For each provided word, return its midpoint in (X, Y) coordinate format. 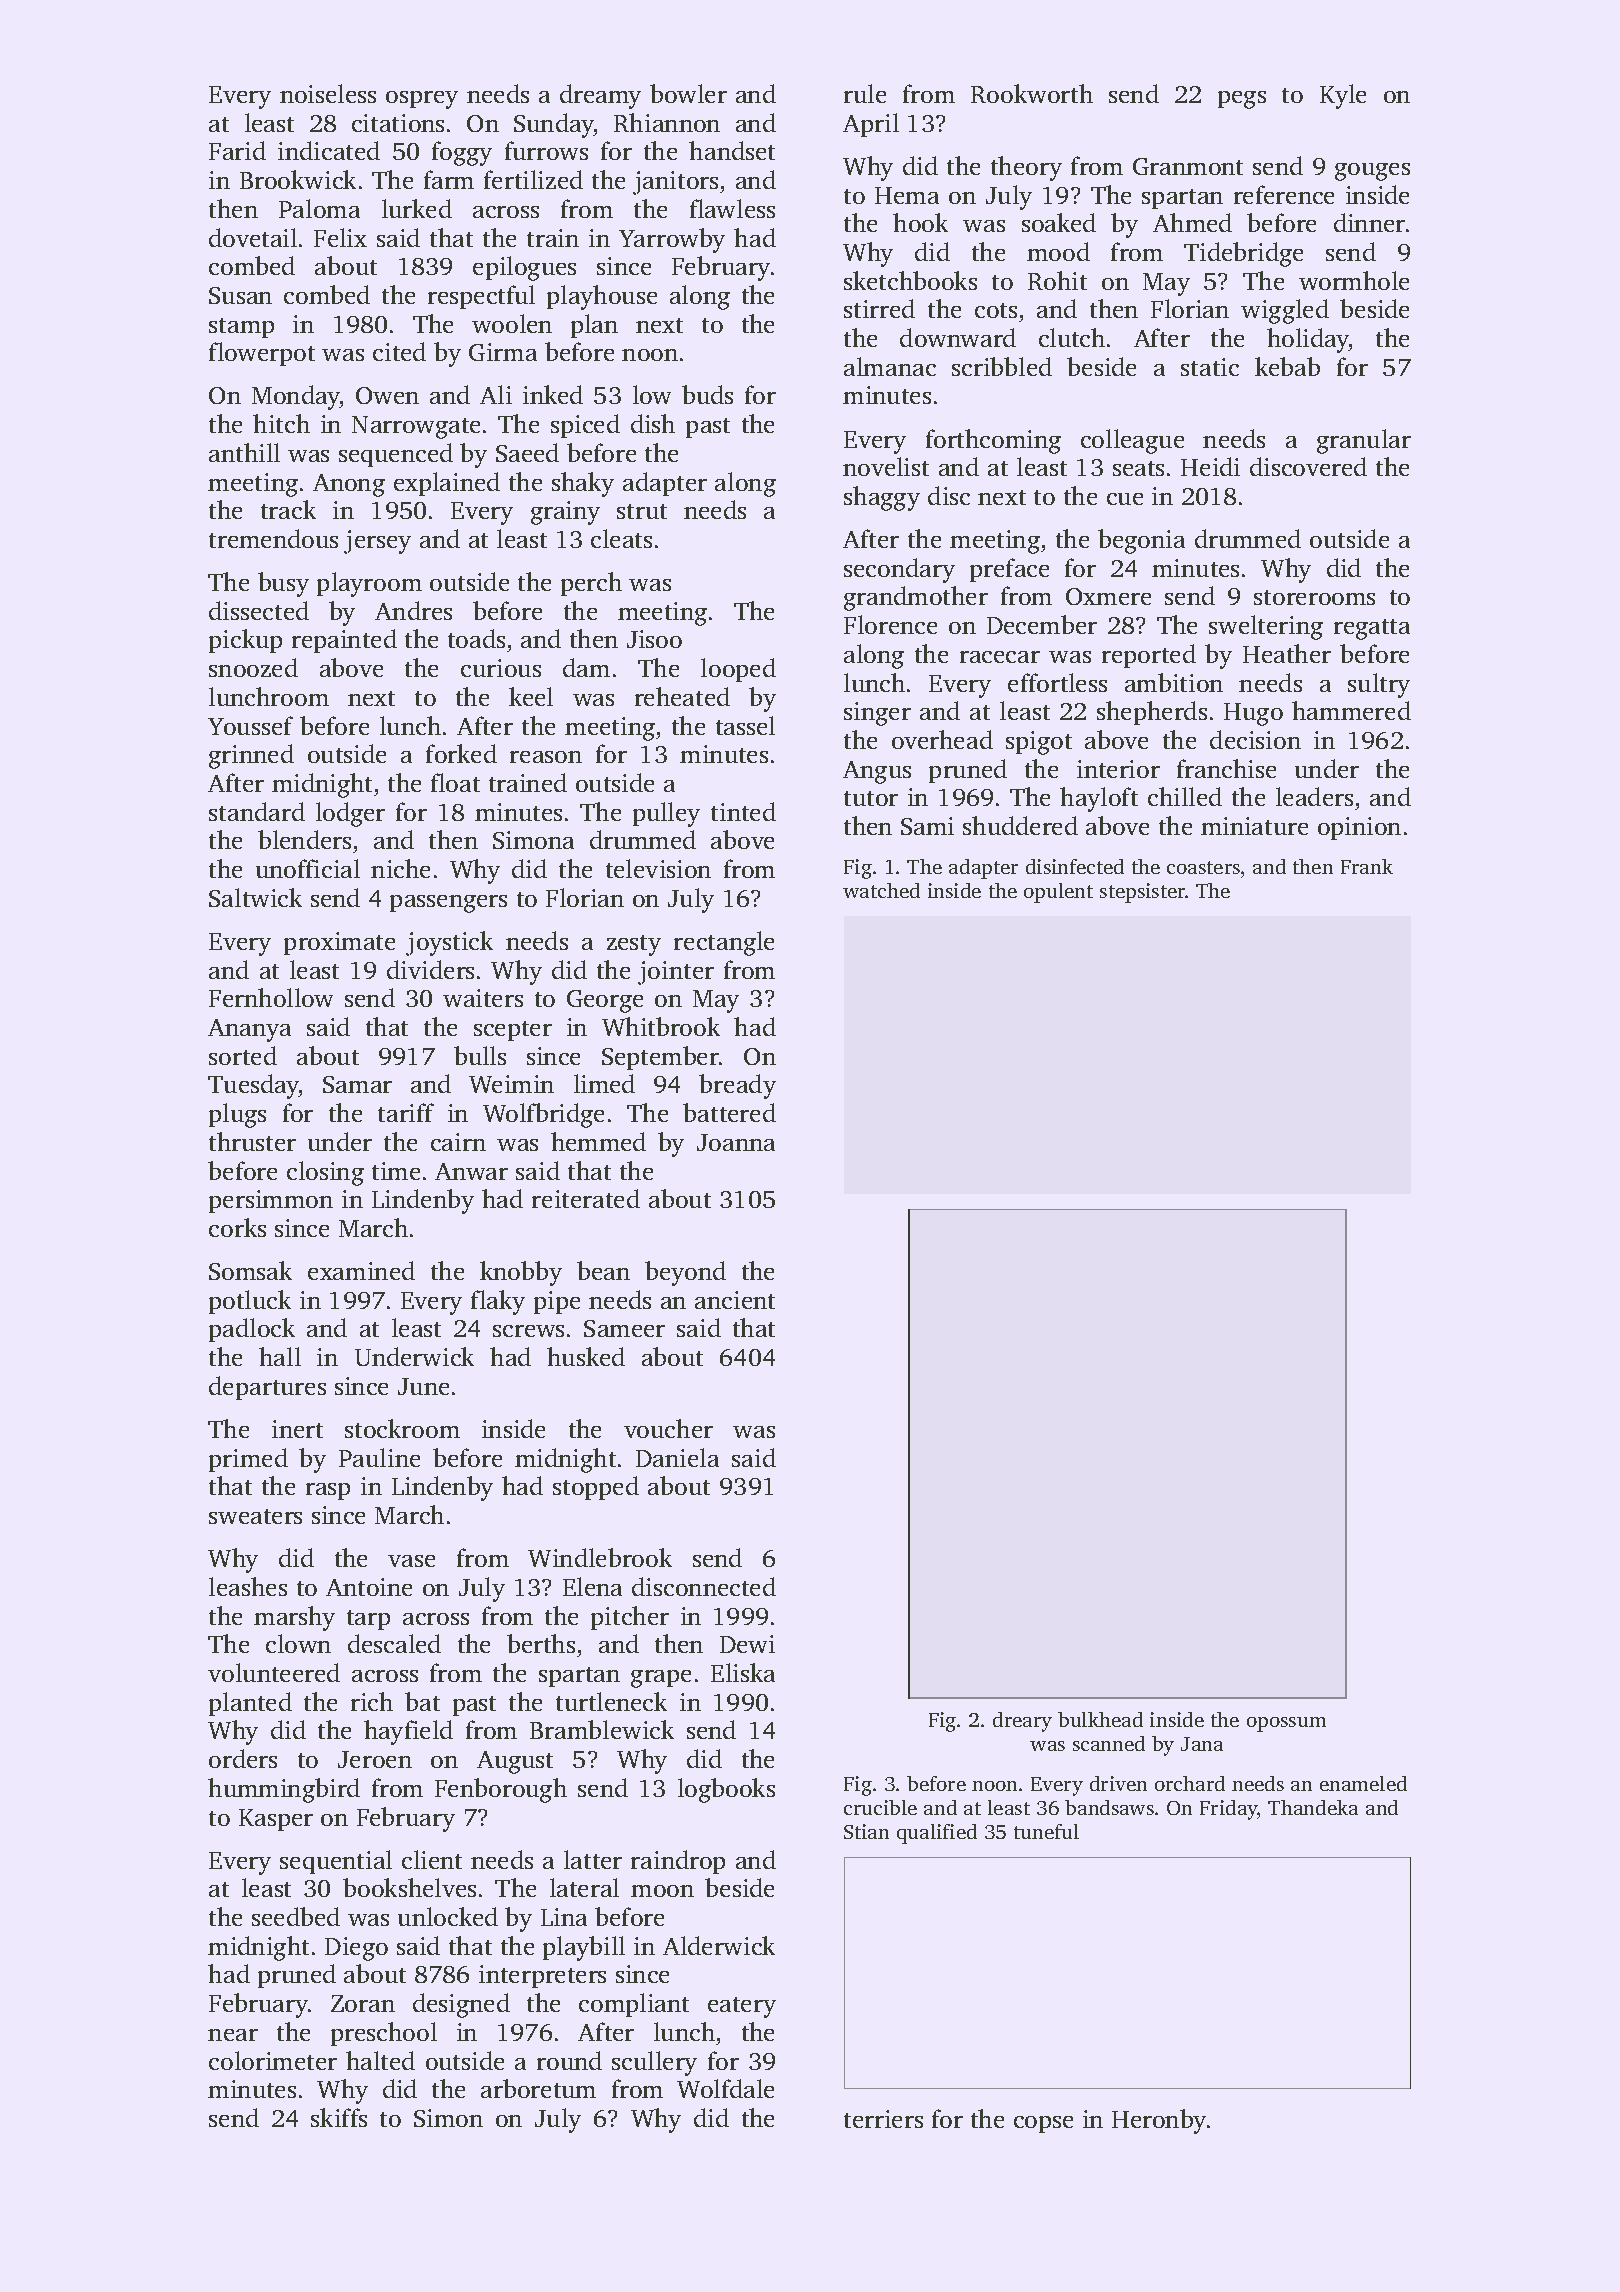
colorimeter (273, 2060)
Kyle (1343, 96)
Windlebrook (600, 1557)
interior (1118, 769)
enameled (1363, 1783)
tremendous (273, 538)
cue (1125, 499)
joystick (449, 943)
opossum (1286, 1724)
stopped (596, 1488)
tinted (743, 811)
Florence (890, 624)
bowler (688, 93)
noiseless (328, 93)
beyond (685, 1273)
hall (280, 1356)
